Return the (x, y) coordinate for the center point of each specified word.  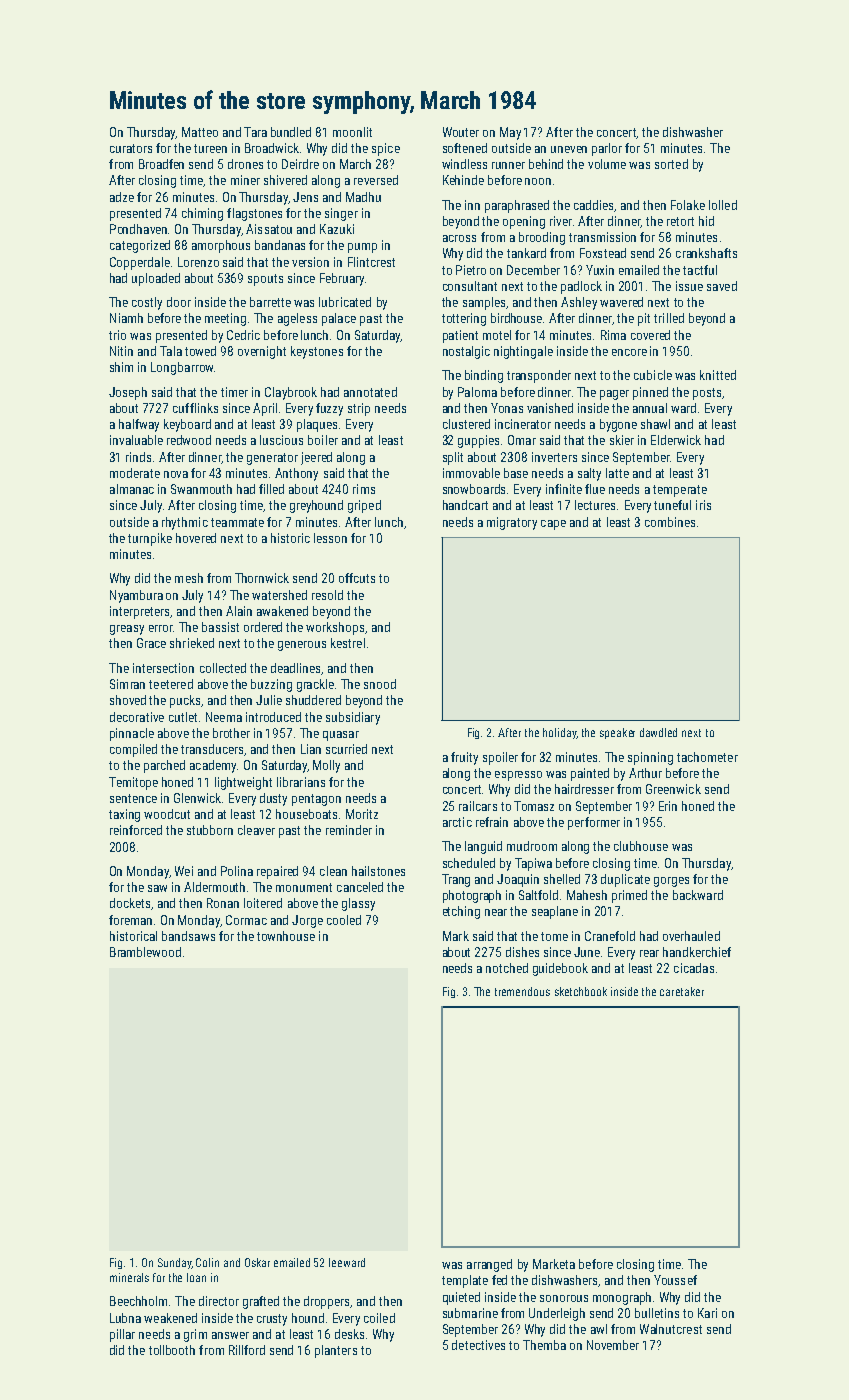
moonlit (352, 132)
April (265, 409)
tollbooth (172, 1350)
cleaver (256, 830)
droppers (327, 1302)
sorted (671, 164)
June (587, 952)
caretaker (682, 991)
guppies (478, 441)
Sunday (175, 1263)
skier (622, 440)
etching (461, 912)
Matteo (200, 132)
